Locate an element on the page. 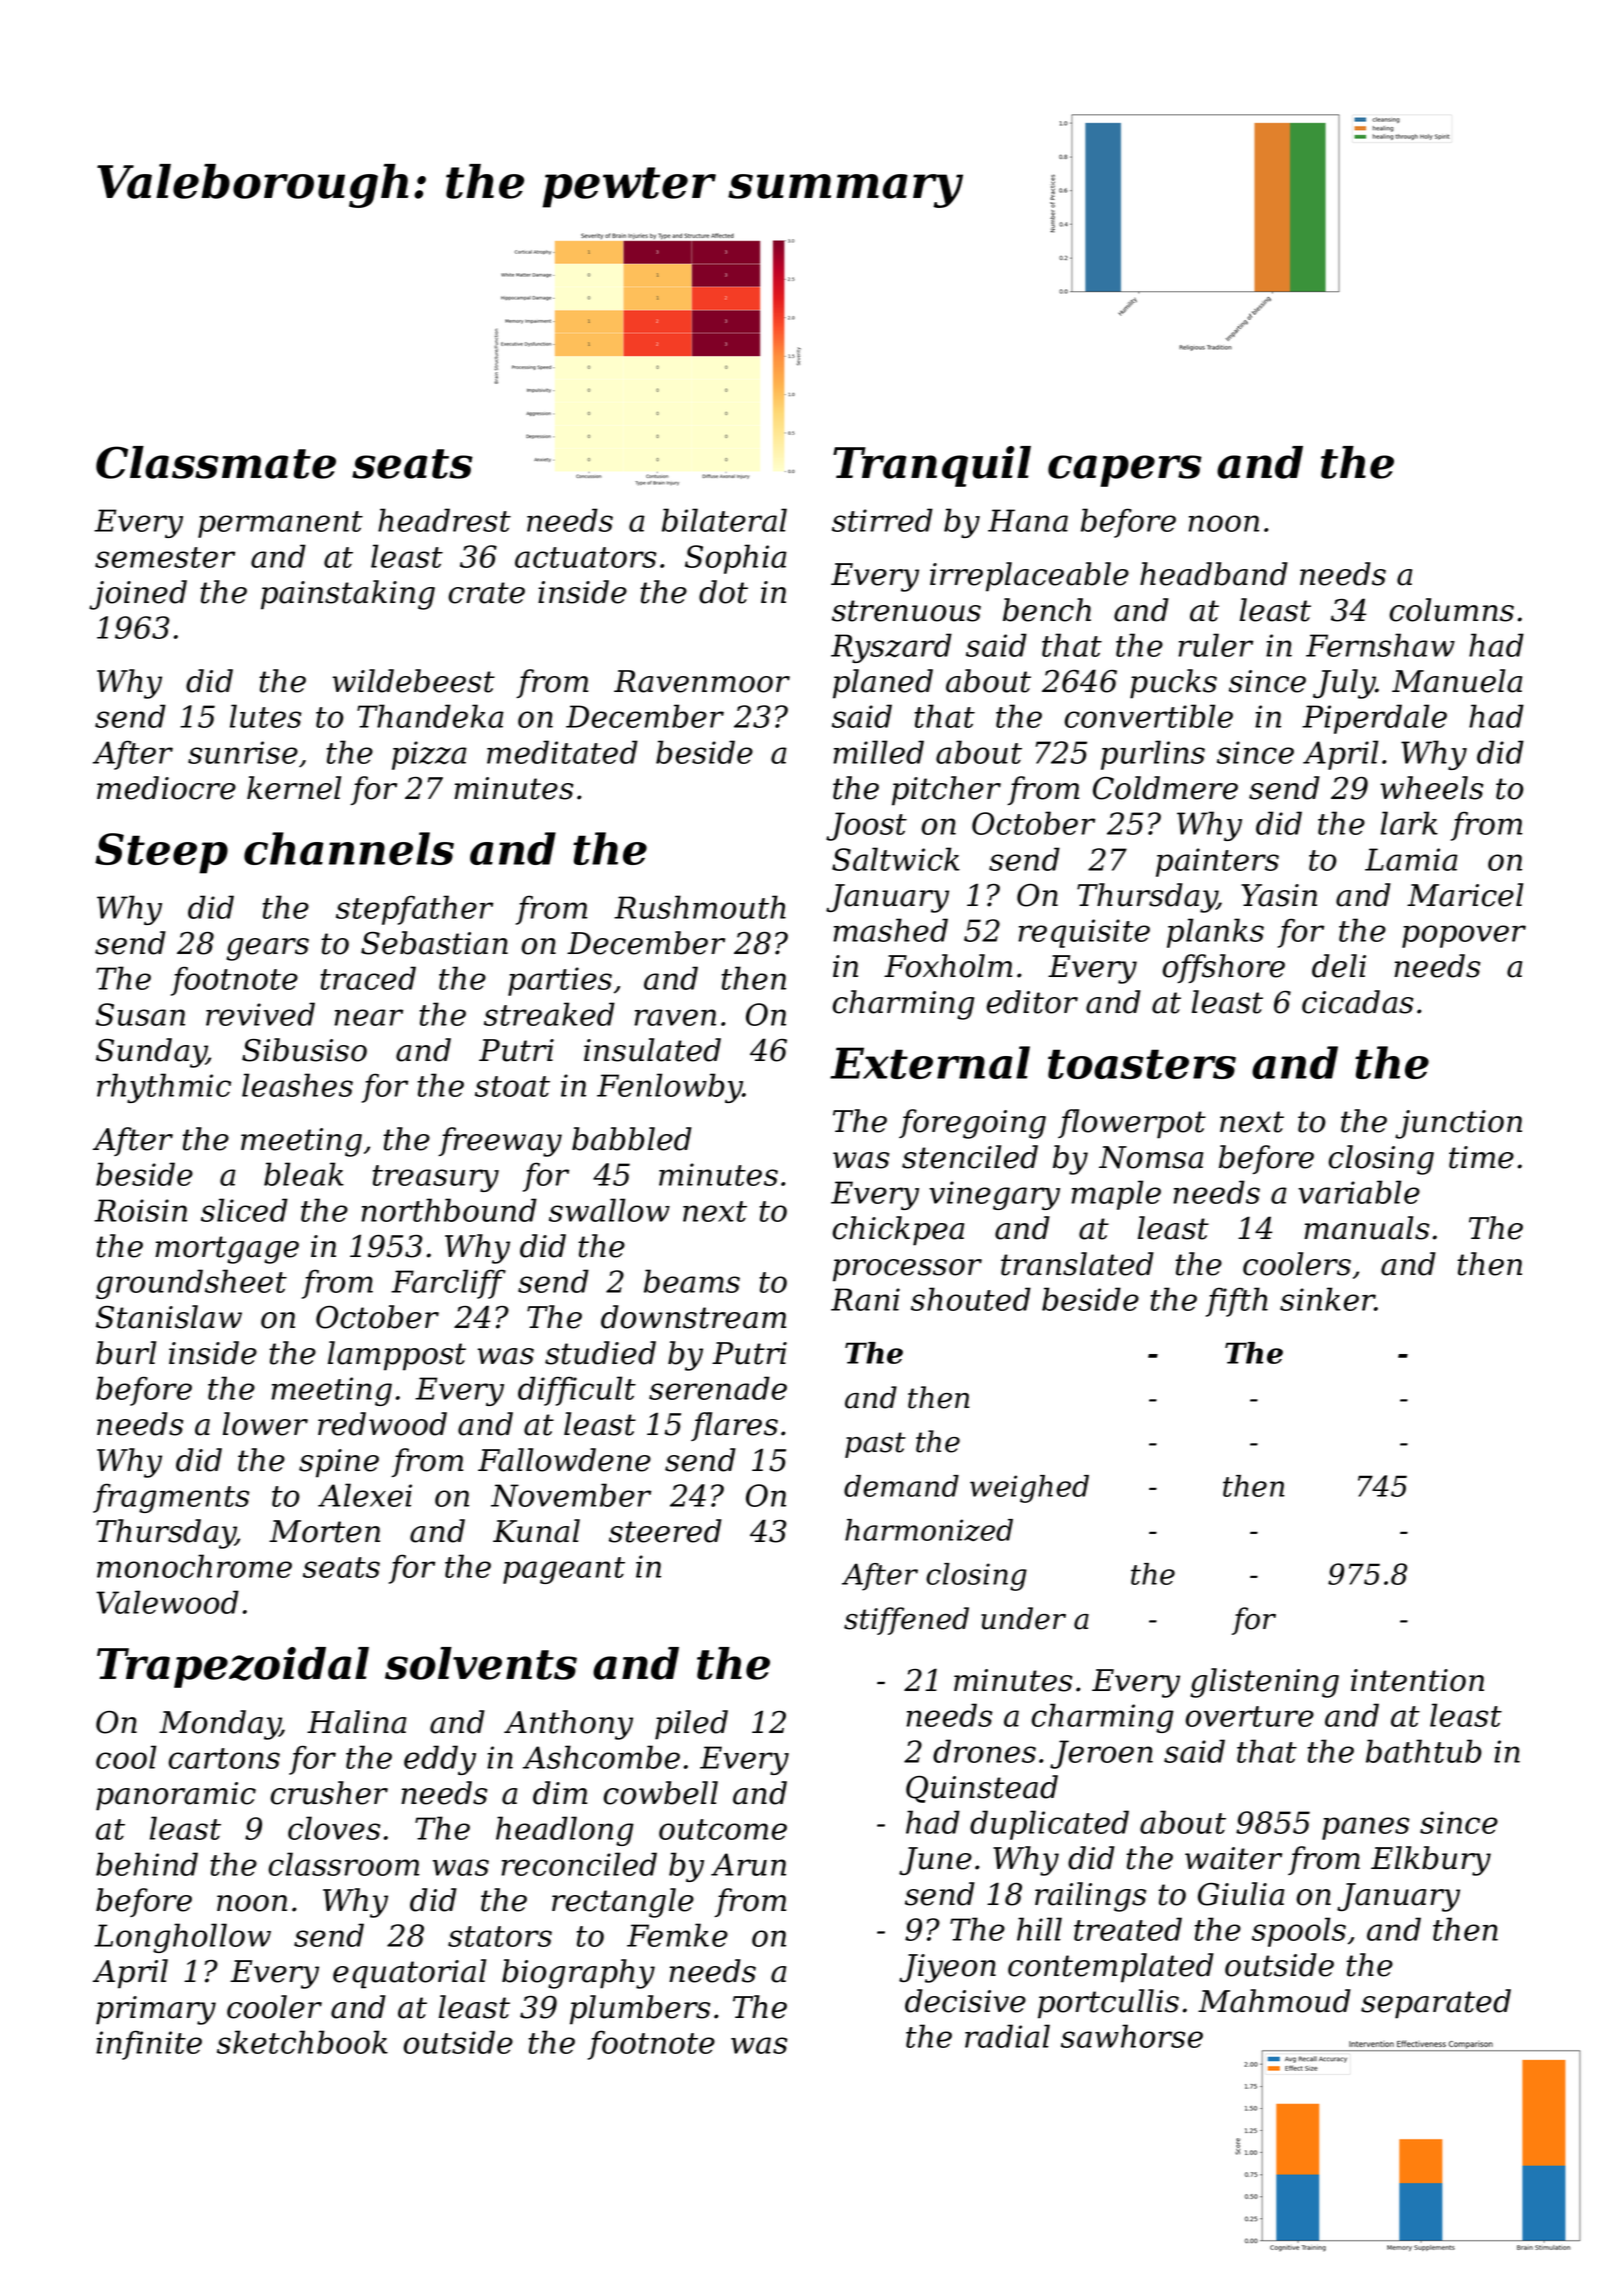 This image has width=1620, height=2292. foregoing is located at coordinates (972, 1124).
